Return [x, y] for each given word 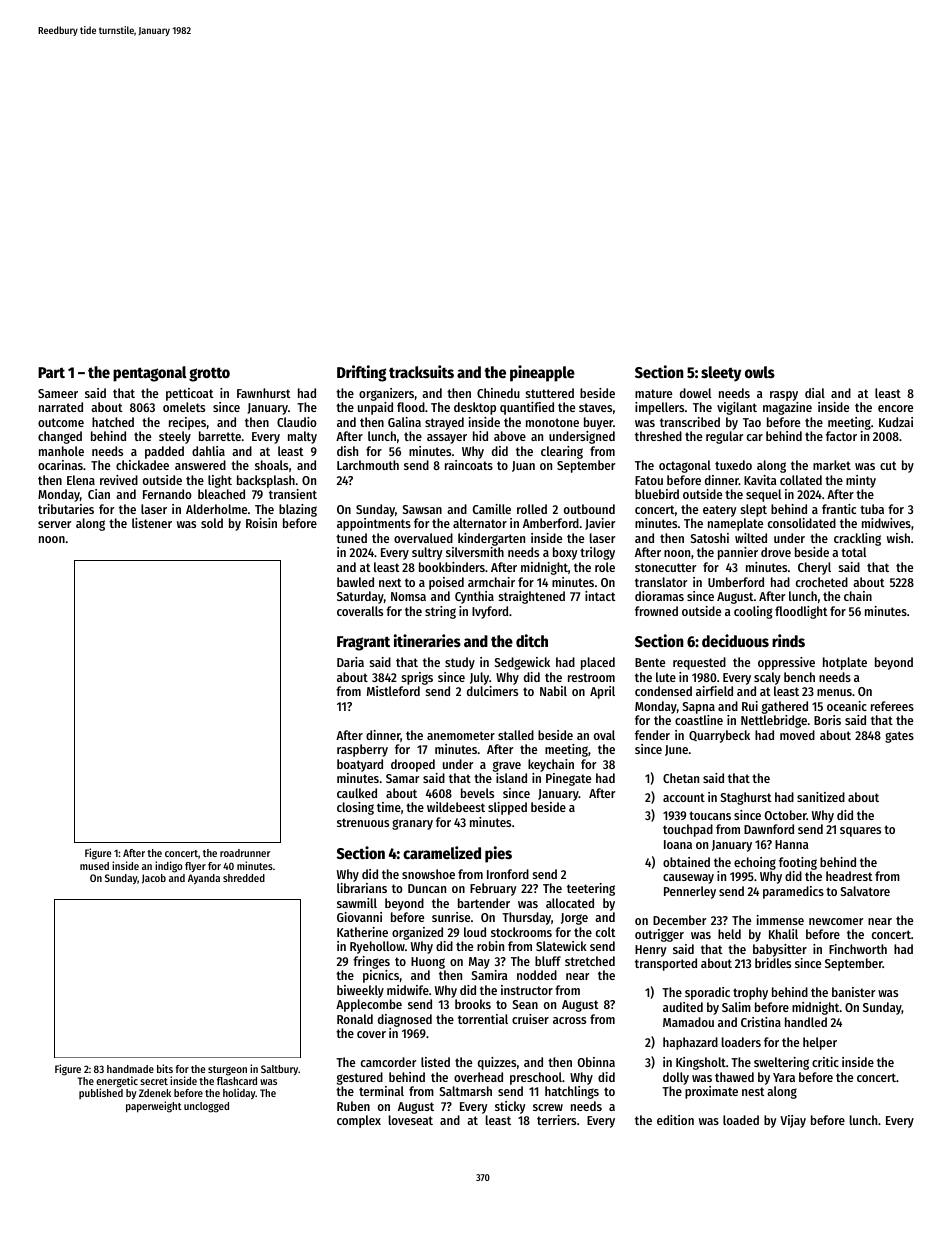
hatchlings [572, 1092]
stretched [590, 961]
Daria [350, 662]
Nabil [553, 691]
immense [780, 920]
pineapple [542, 373]
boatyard [360, 765]
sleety [721, 374]
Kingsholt [701, 1063]
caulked [357, 793]
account [684, 797]
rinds [788, 640]
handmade [130, 1069]
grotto [209, 374]
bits [165, 1068]
